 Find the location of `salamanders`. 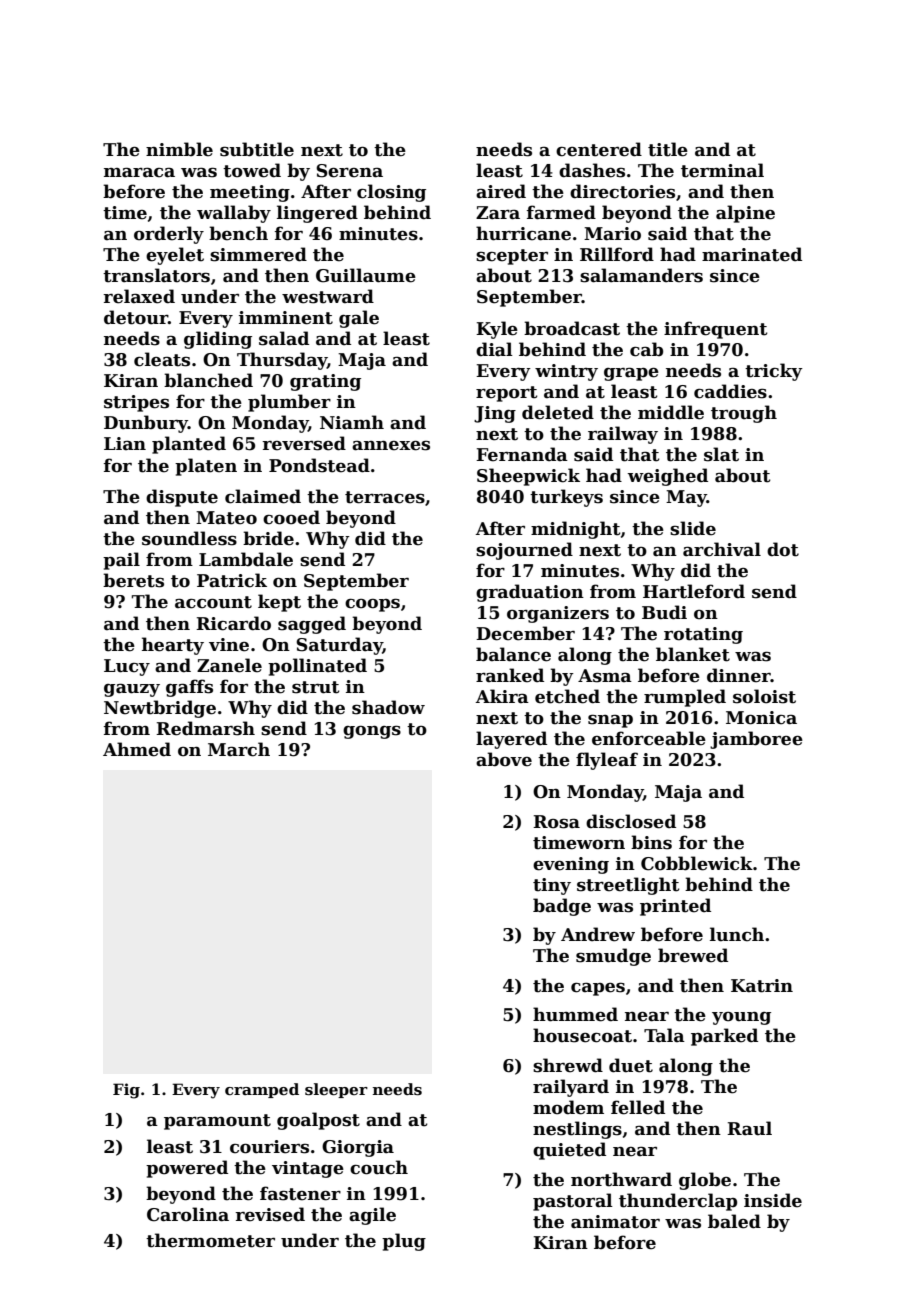

salamanders is located at coordinates (641, 275).
